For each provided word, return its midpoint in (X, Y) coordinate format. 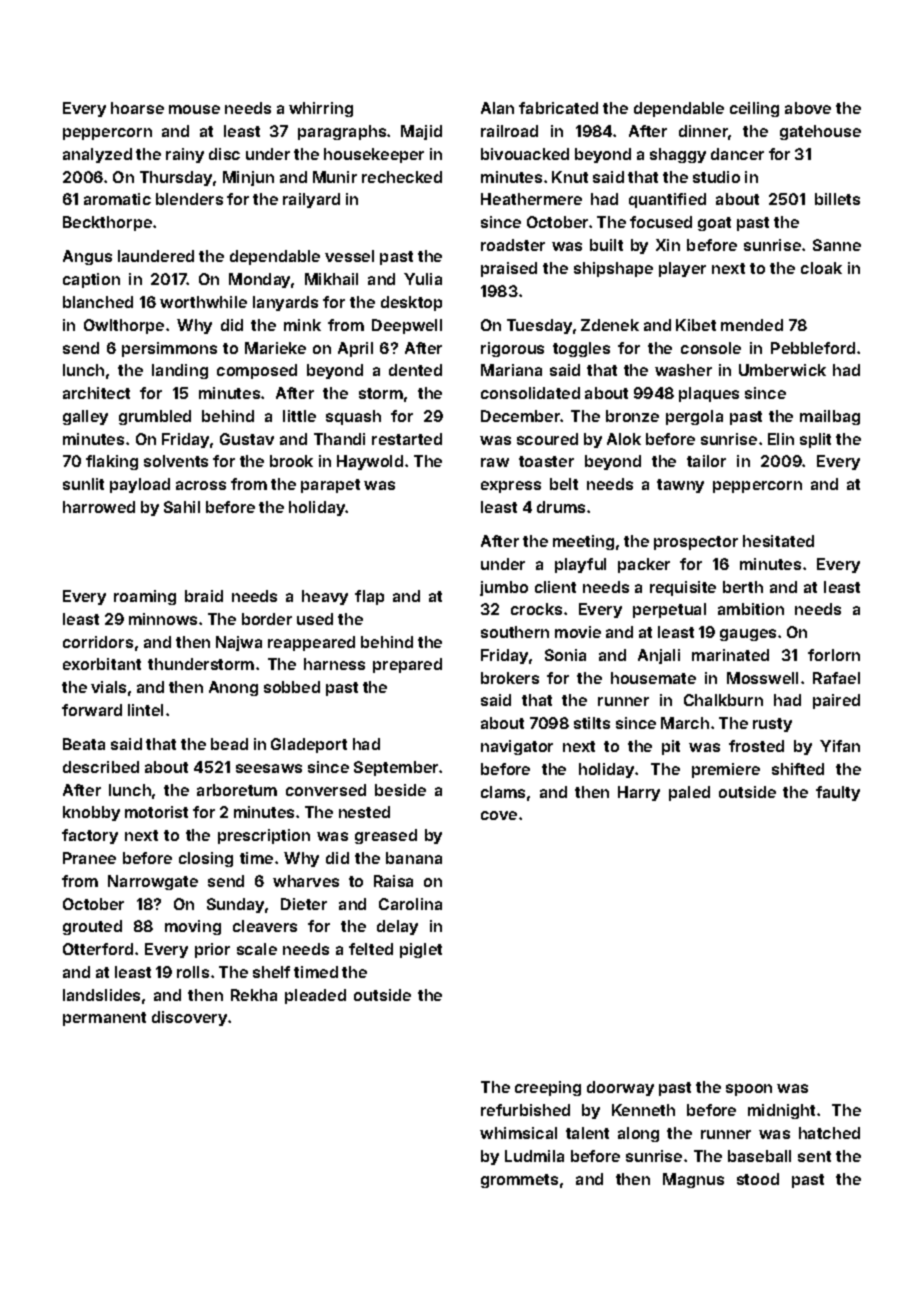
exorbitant (102, 664)
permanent (104, 1019)
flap (369, 597)
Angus (87, 257)
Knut (570, 177)
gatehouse (820, 132)
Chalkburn (723, 700)
